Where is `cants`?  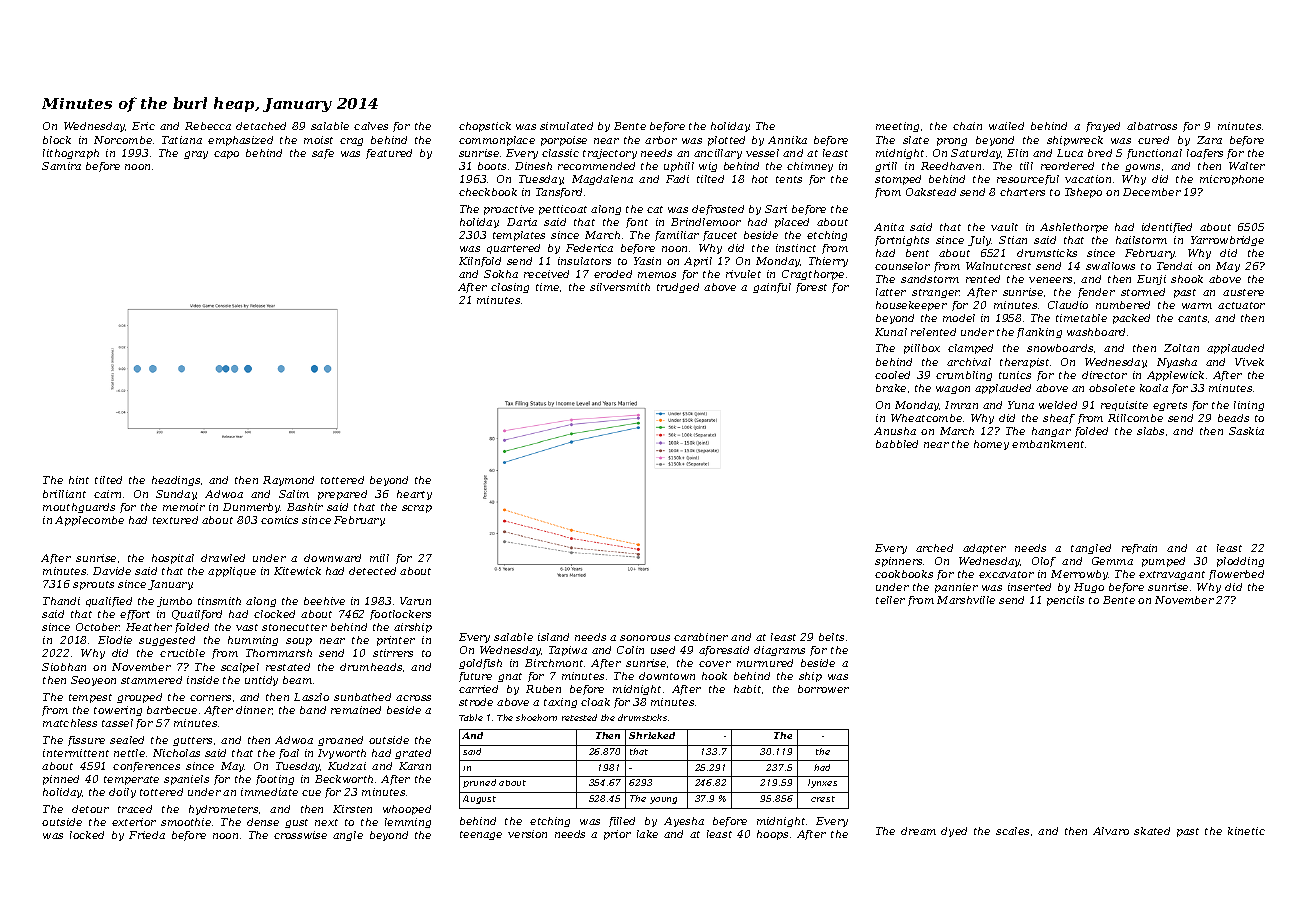 cants is located at coordinates (1192, 318).
